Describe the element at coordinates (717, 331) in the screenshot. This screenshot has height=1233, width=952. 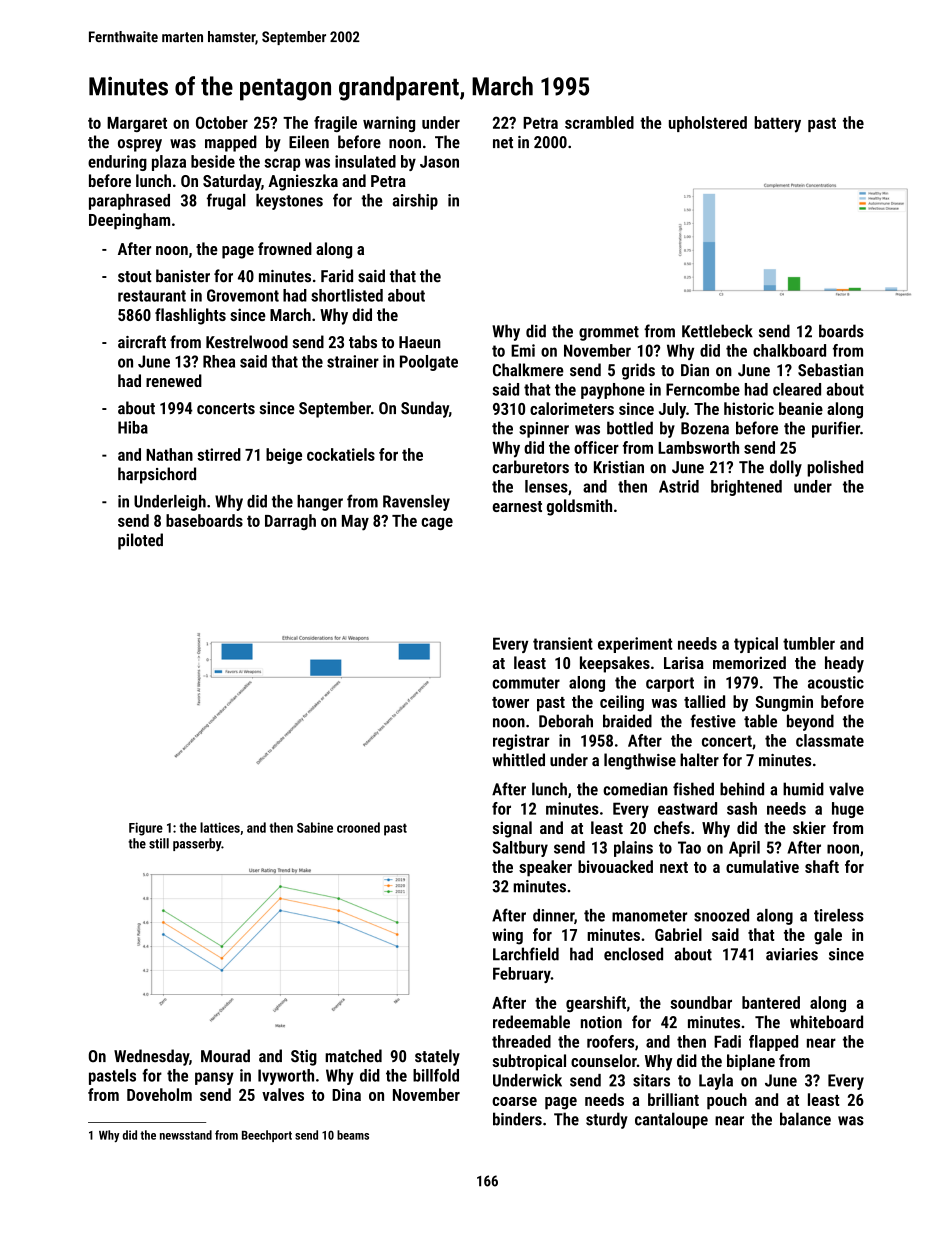
I see `Kettlebeck` at that location.
